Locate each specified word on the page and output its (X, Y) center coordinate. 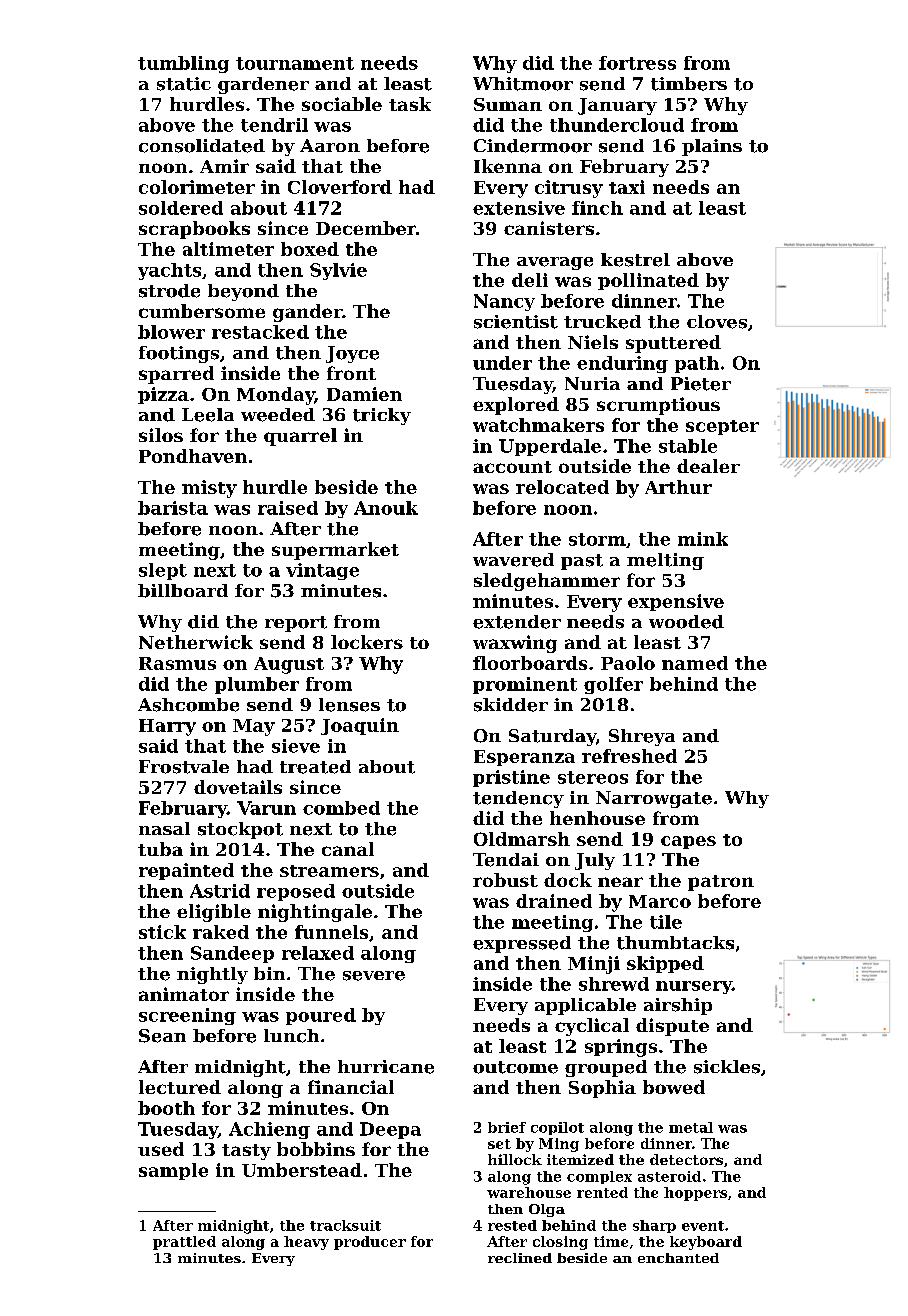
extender (517, 622)
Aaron (330, 145)
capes (688, 842)
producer (370, 1243)
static (184, 84)
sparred (176, 375)
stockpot (240, 830)
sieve (296, 746)
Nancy (504, 302)
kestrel (635, 260)
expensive (676, 602)
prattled (184, 1243)
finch (597, 208)
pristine (511, 778)
